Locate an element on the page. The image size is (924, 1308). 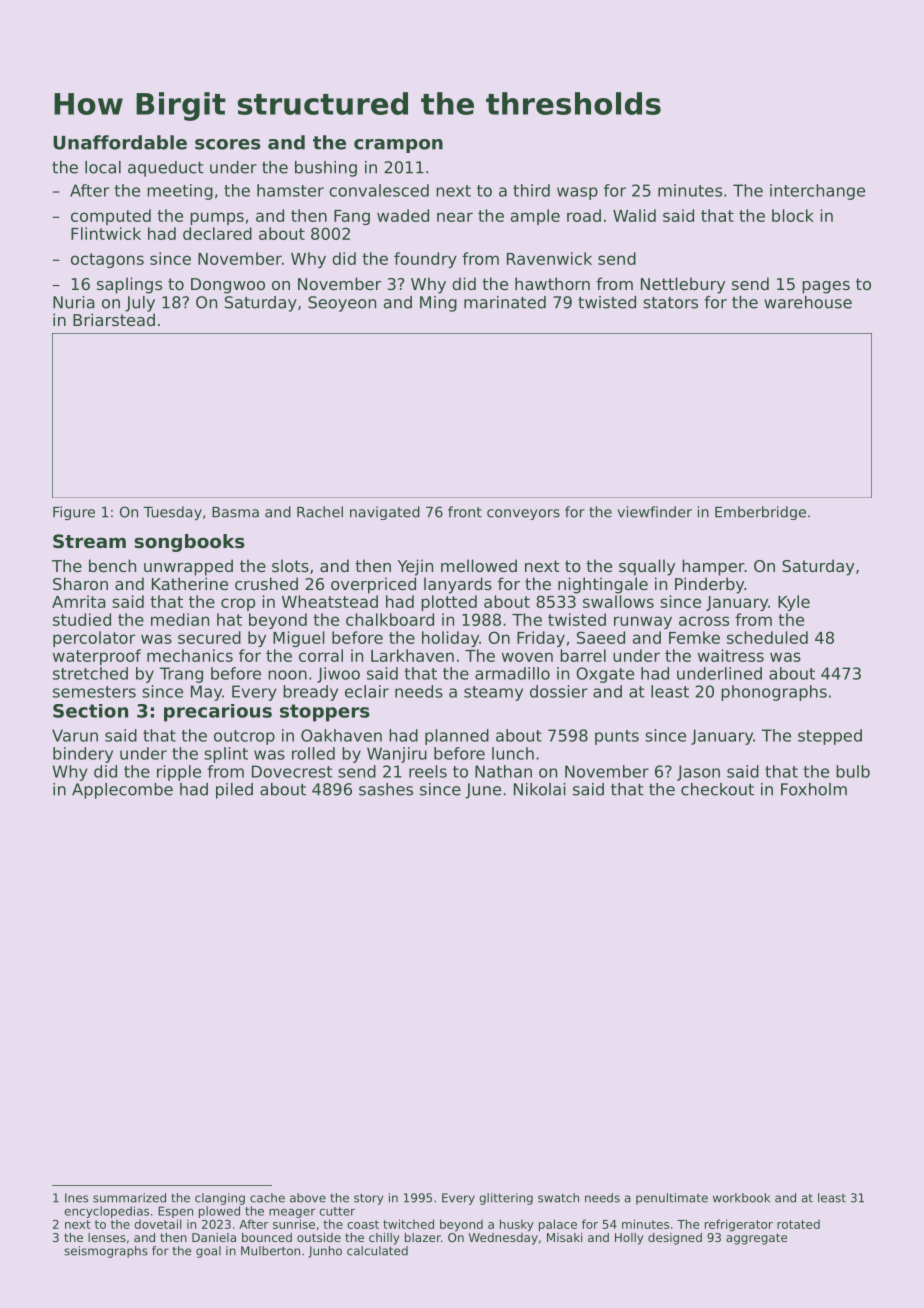
bulb is located at coordinates (853, 771).
